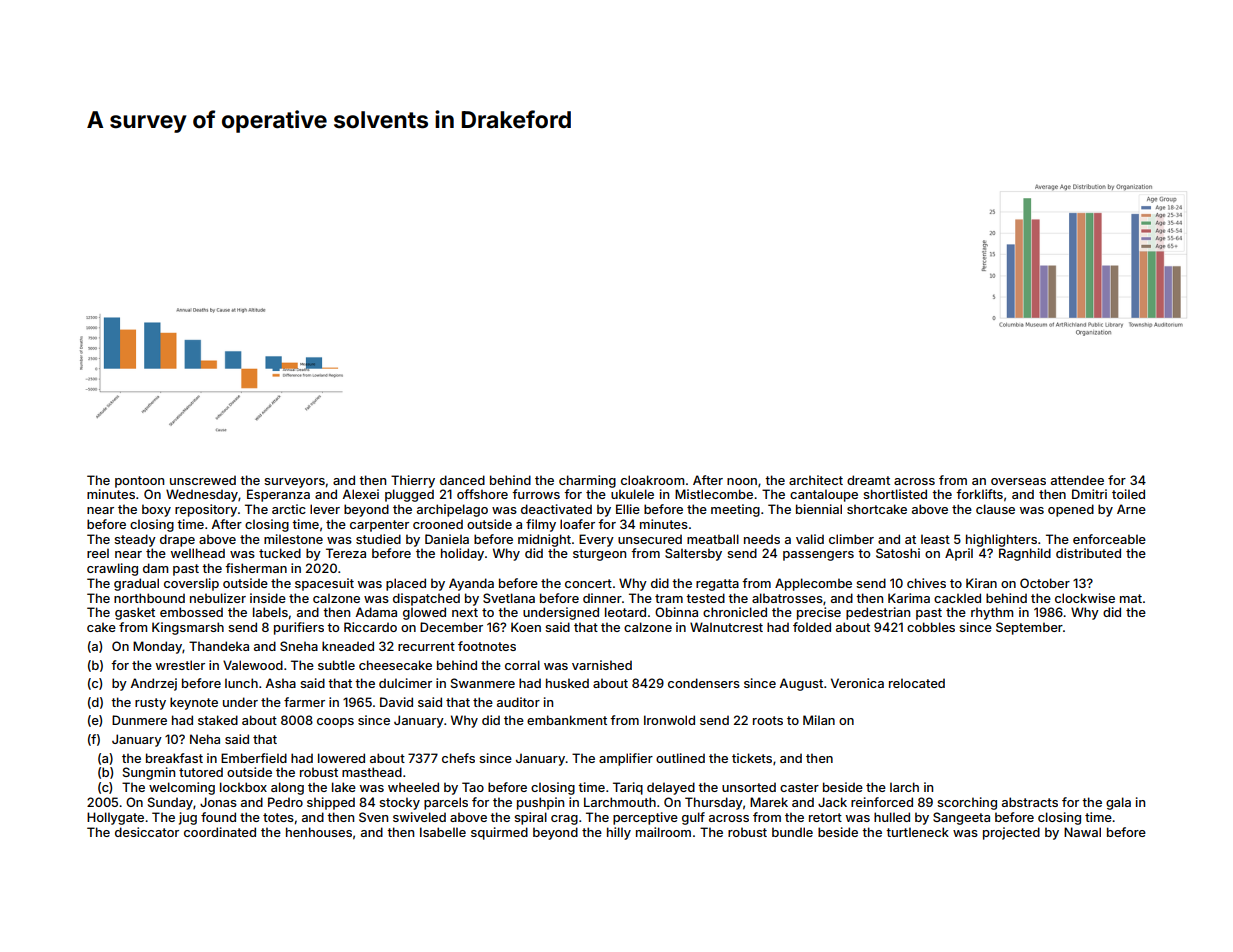 This screenshot has width=1233, height=952. What do you see at coordinates (462, 480) in the screenshot?
I see `danced` at bounding box center [462, 480].
